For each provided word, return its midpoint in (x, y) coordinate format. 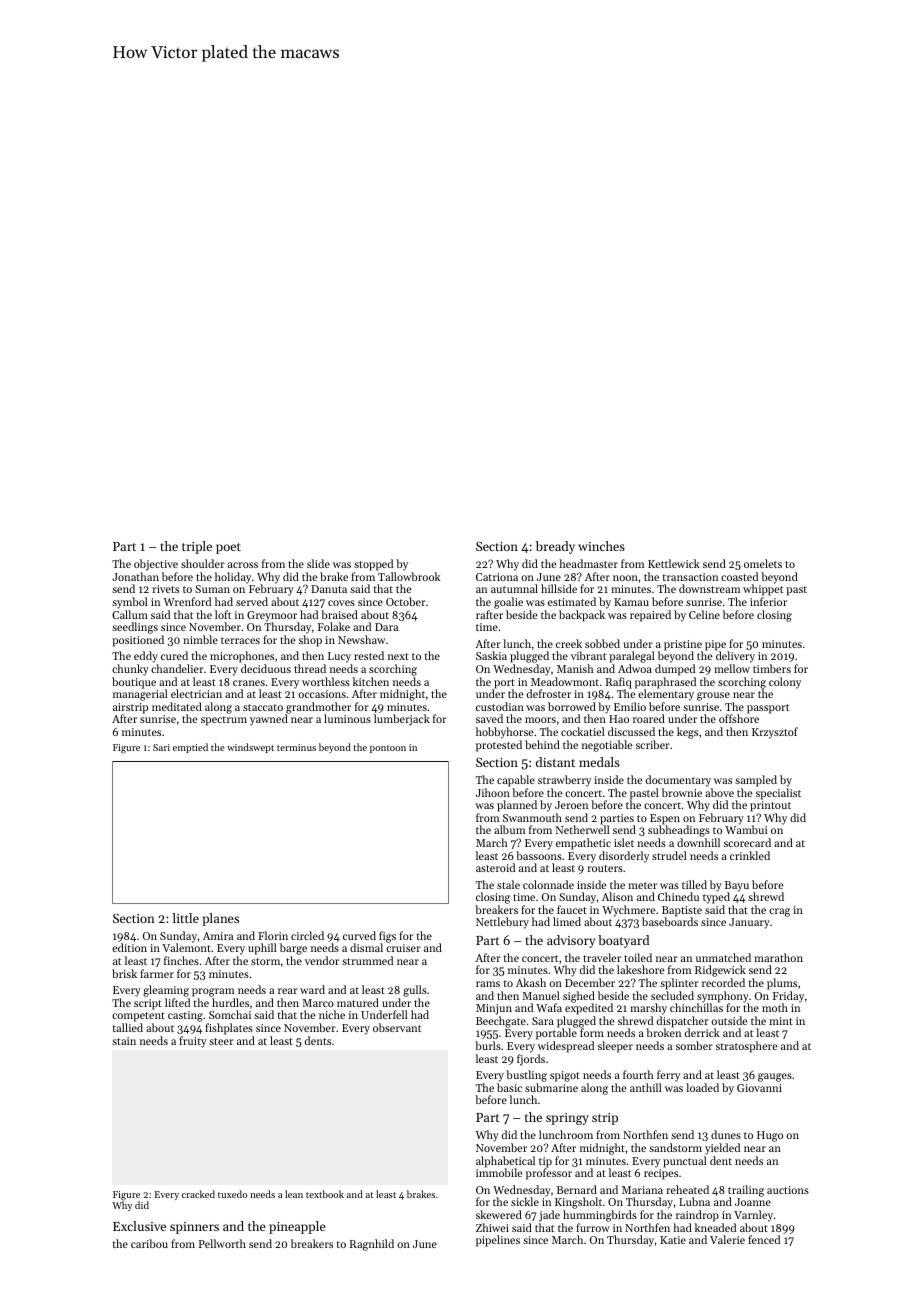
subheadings (679, 831)
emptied (190, 748)
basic (509, 1087)
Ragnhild (372, 1245)
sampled (756, 781)
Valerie (727, 1239)
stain (124, 1041)
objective (156, 565)
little (186, 918)
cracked (198, 1194)
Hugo (770, 1136)
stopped (373, 565)
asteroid (495, 867)
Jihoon (493, 792)
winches (601, 546)
